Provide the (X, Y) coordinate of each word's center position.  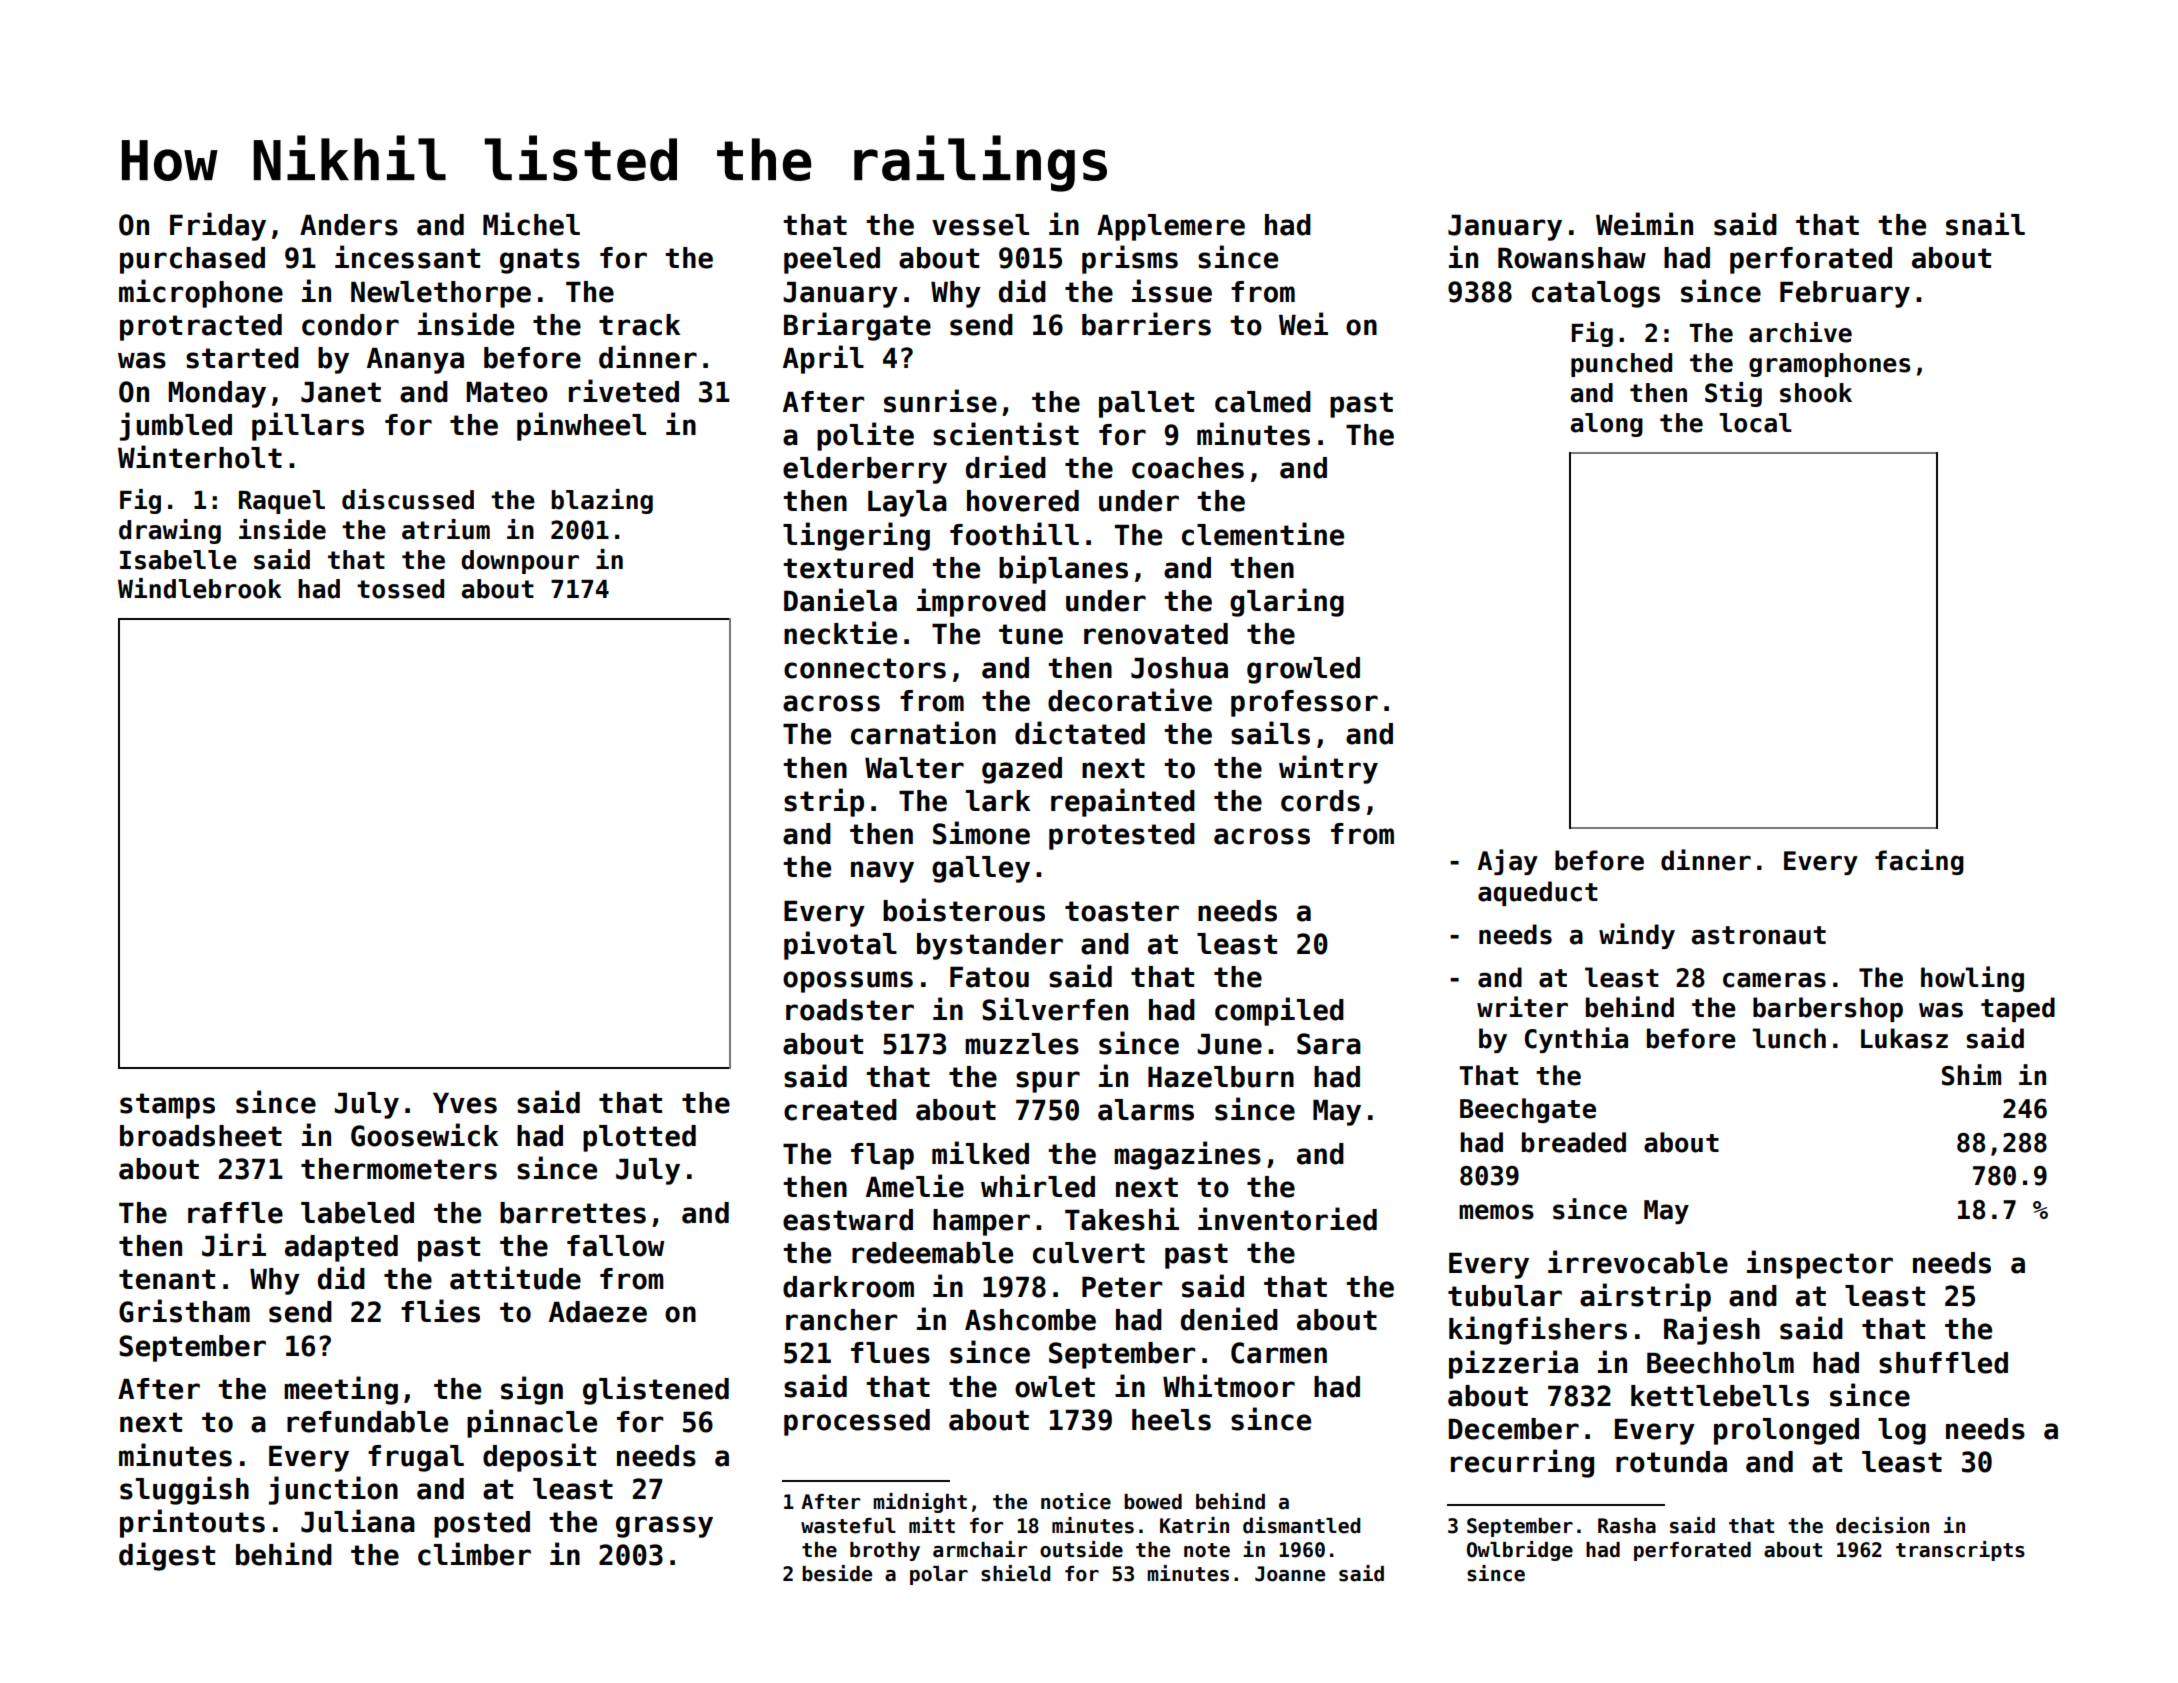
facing (1919, 862)
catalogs (1596, 294)
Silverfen (1055, 1009)
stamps (167, 1106)
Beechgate (1528, 1110)
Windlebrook (200, 588)
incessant (407, 257)
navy (882, 872)
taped (2018, 1009)
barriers (1146, 324)
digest (167, 1556)
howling (1972, 979)
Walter (914, 768)
